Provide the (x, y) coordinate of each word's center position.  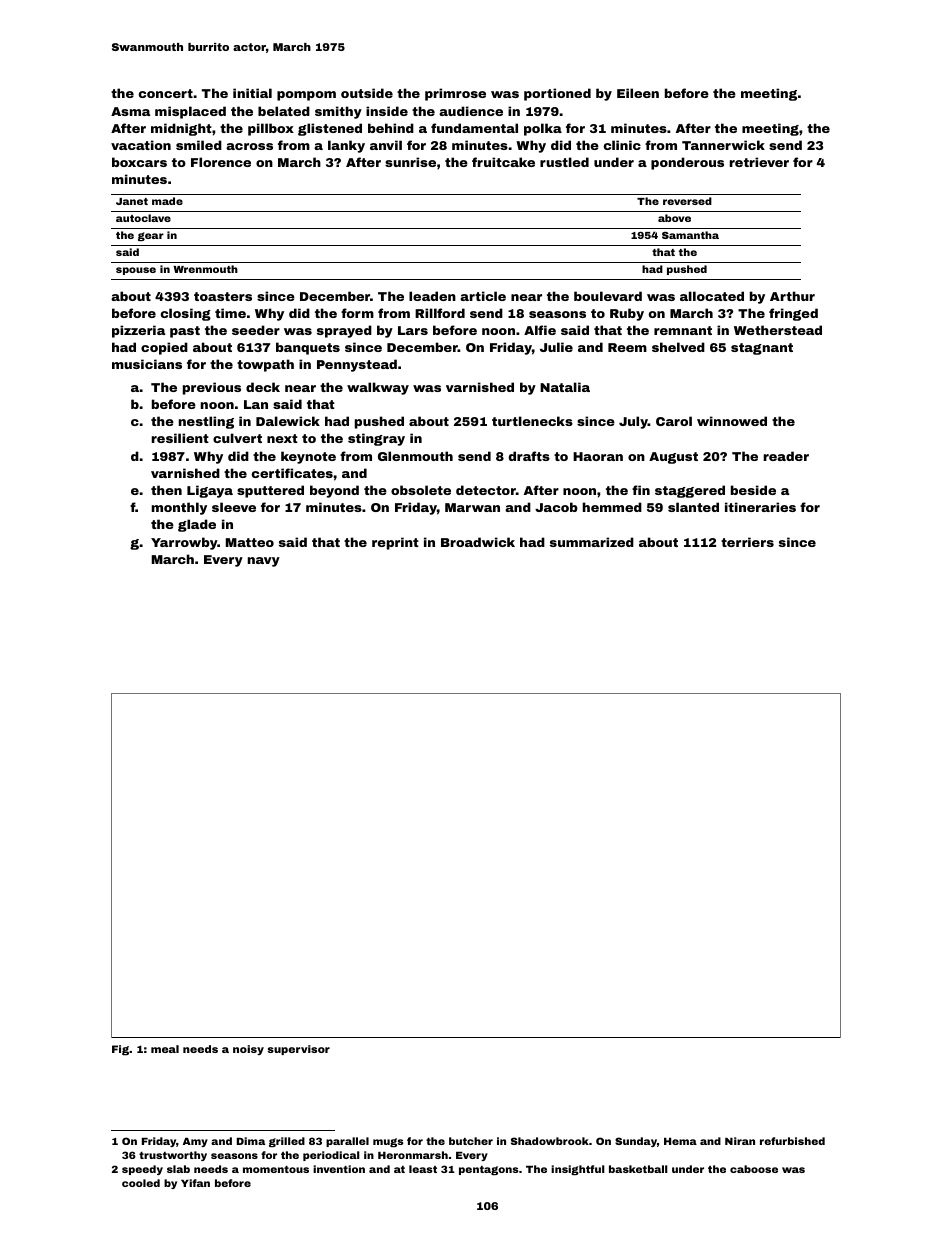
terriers (747, 542)
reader (786, 456)
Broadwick (478, 542)
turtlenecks (532, 421)
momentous (276, 1169)
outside (367, 93)
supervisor (298, 1050)
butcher (471, 1141)
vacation (141, 145)
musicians (147, 364)
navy (264, 562)
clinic (622, 145)
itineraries (760, 507)
